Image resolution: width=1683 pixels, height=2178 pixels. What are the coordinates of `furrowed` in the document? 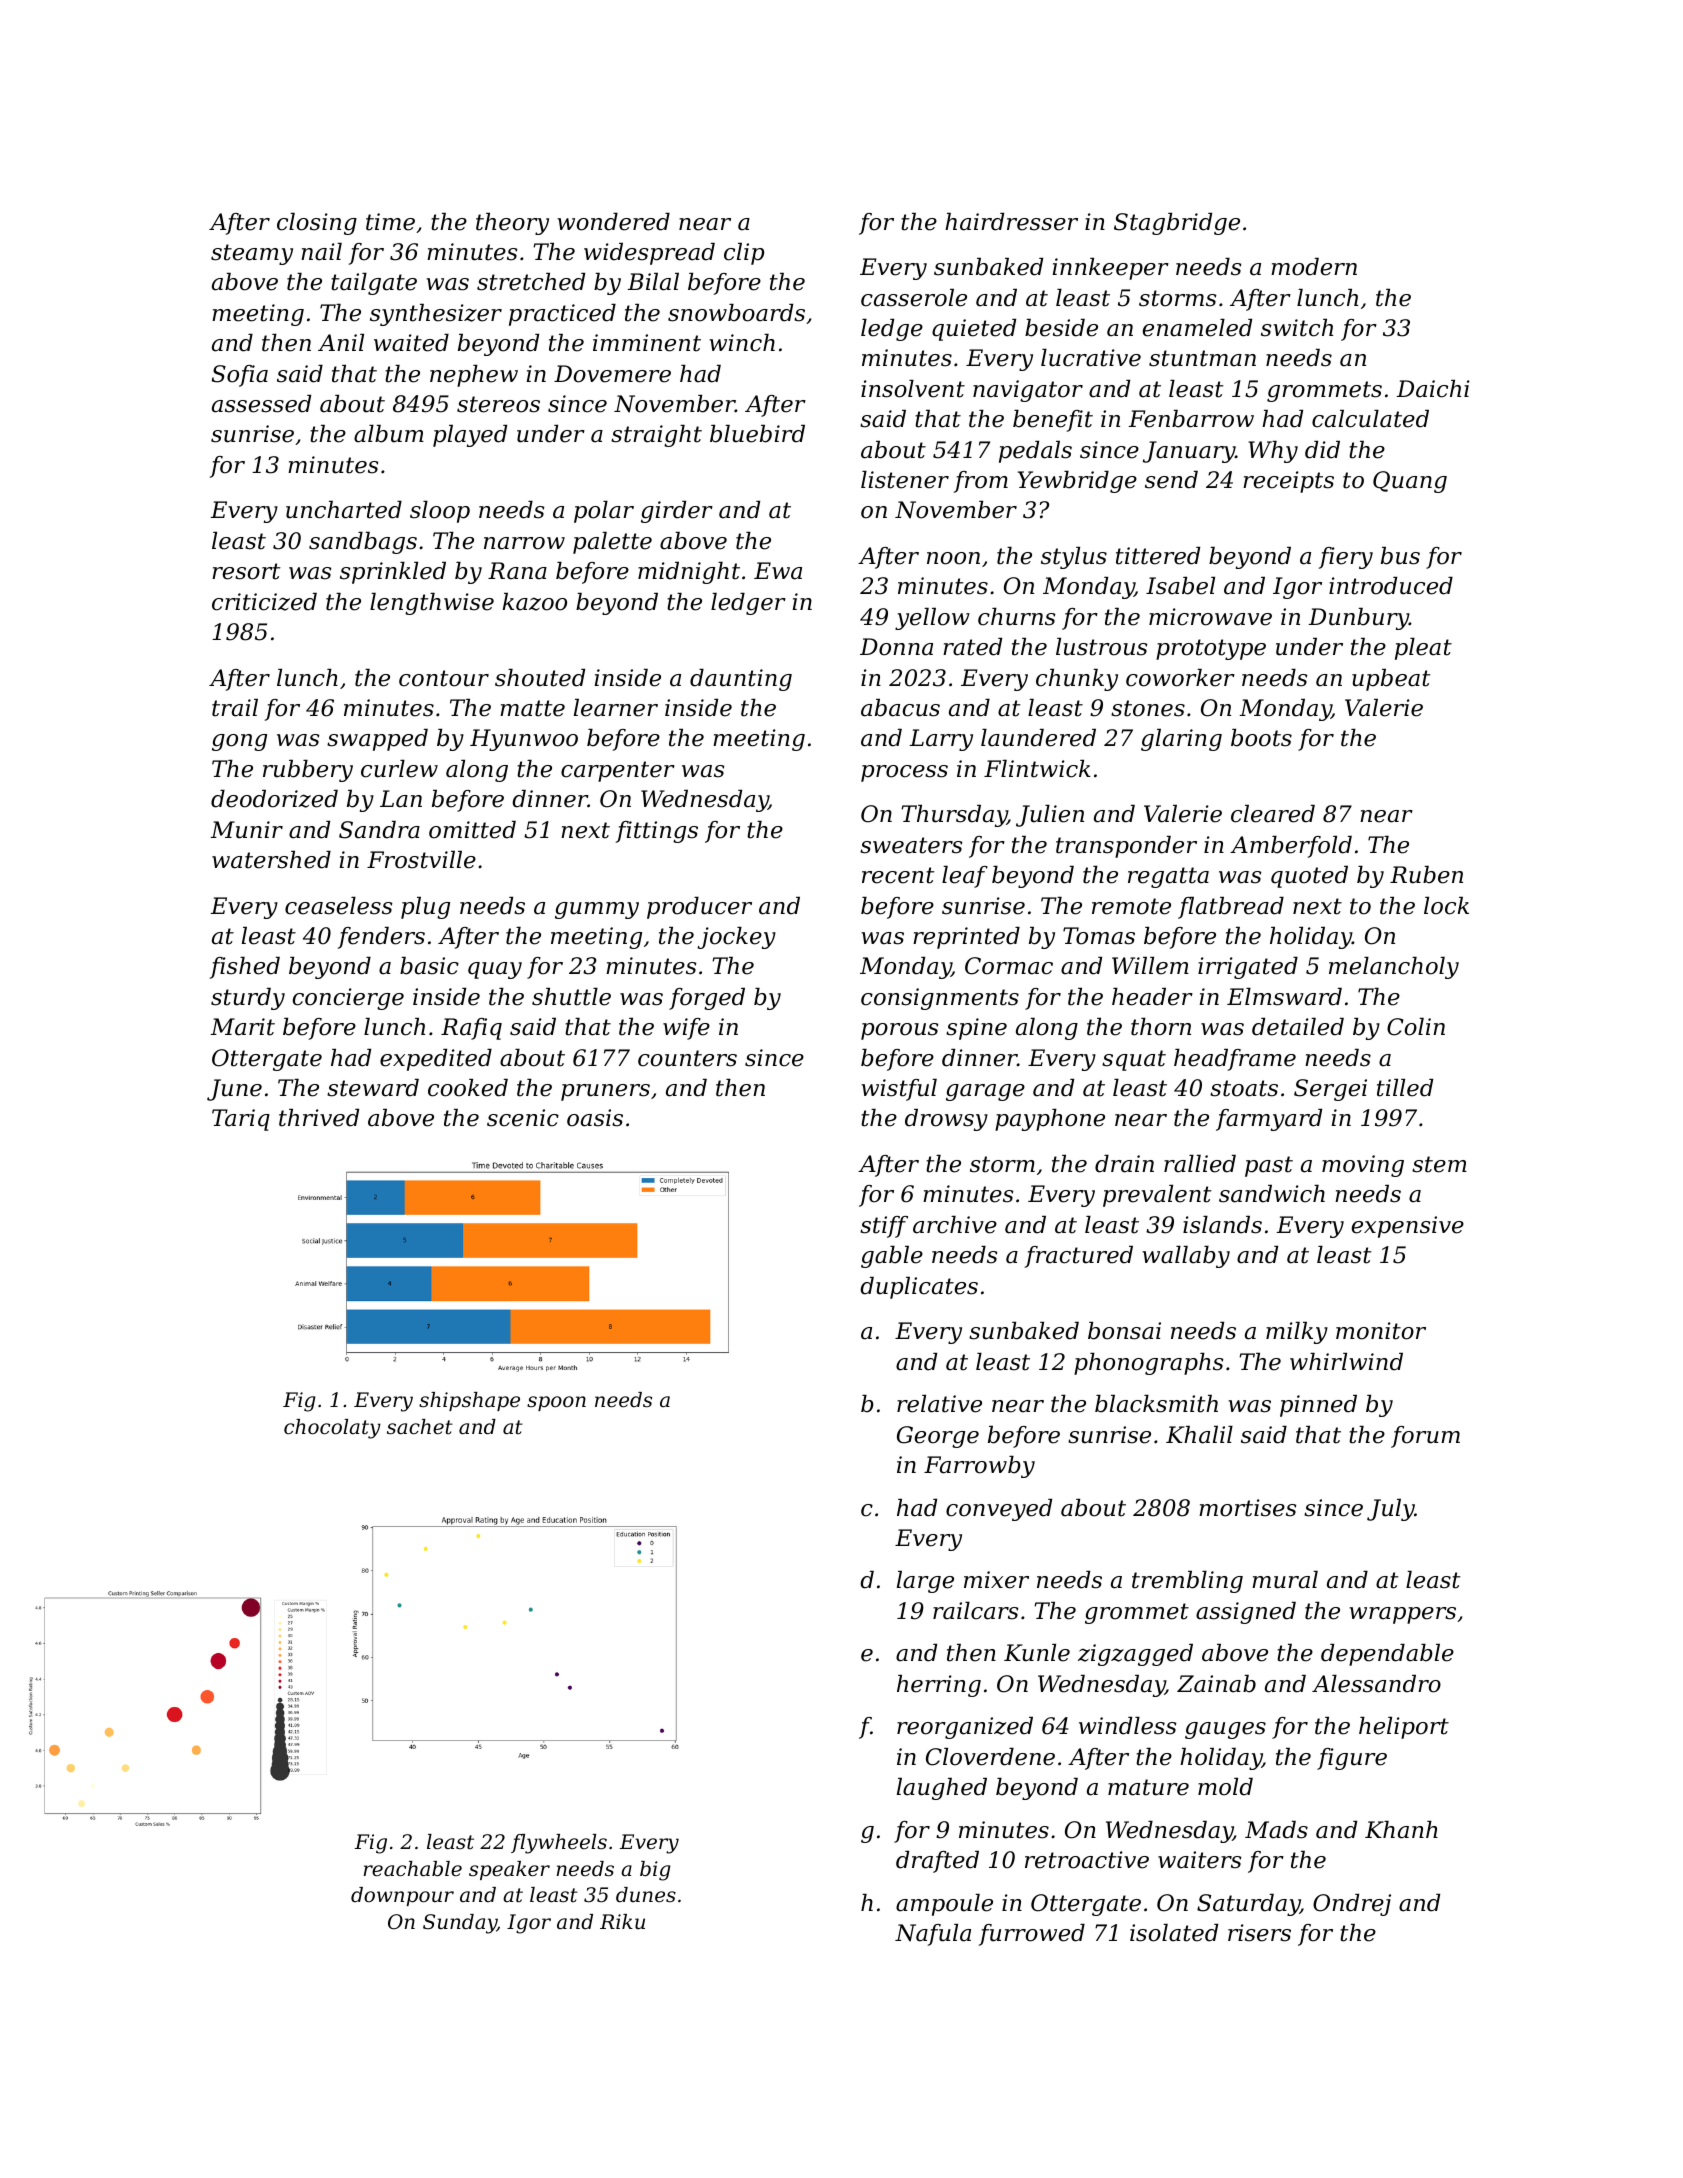 It's located at (1032, 1935).
